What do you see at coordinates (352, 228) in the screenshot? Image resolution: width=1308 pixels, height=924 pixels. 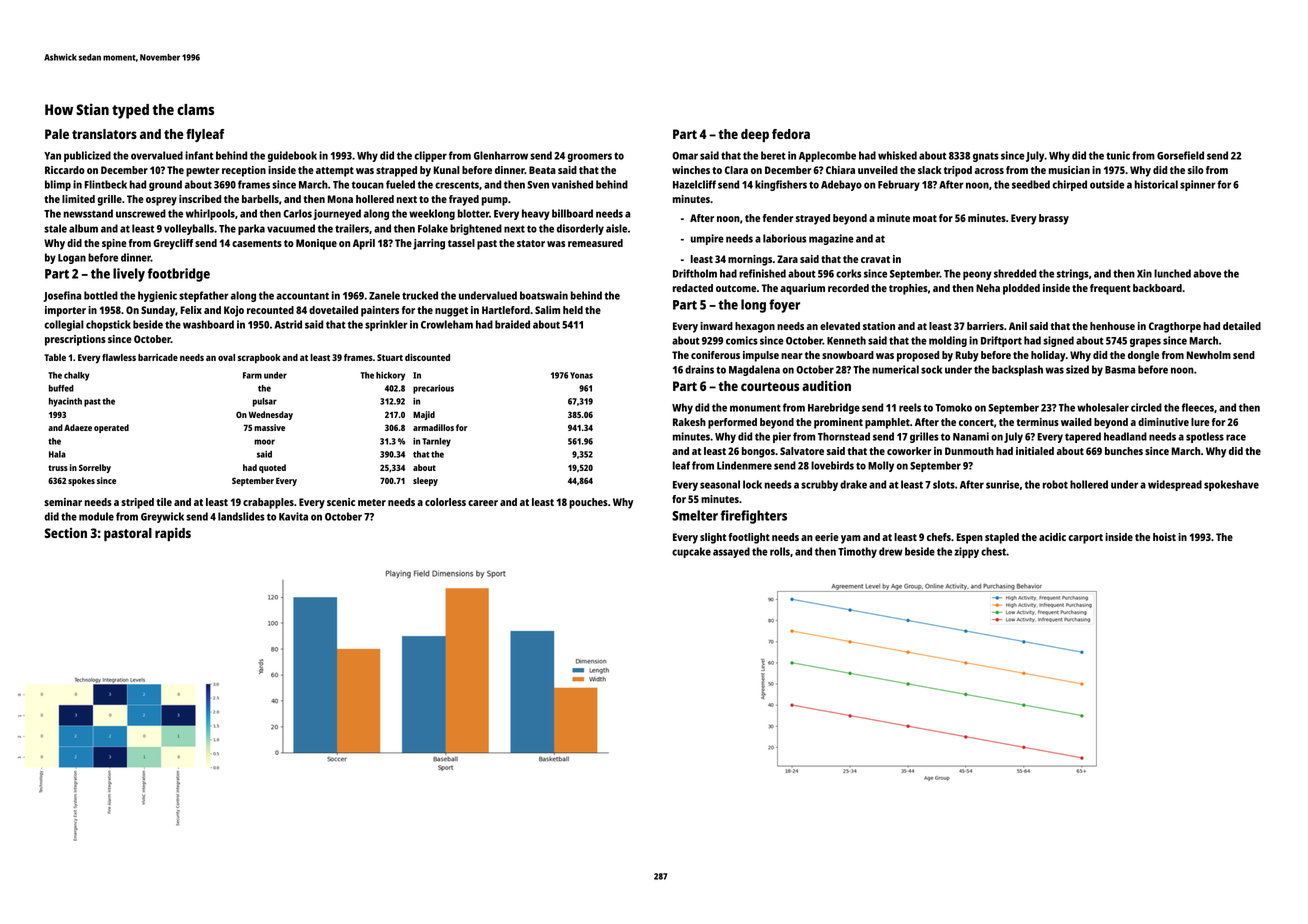 I see `trailers` at bounding box center [352, 228].
